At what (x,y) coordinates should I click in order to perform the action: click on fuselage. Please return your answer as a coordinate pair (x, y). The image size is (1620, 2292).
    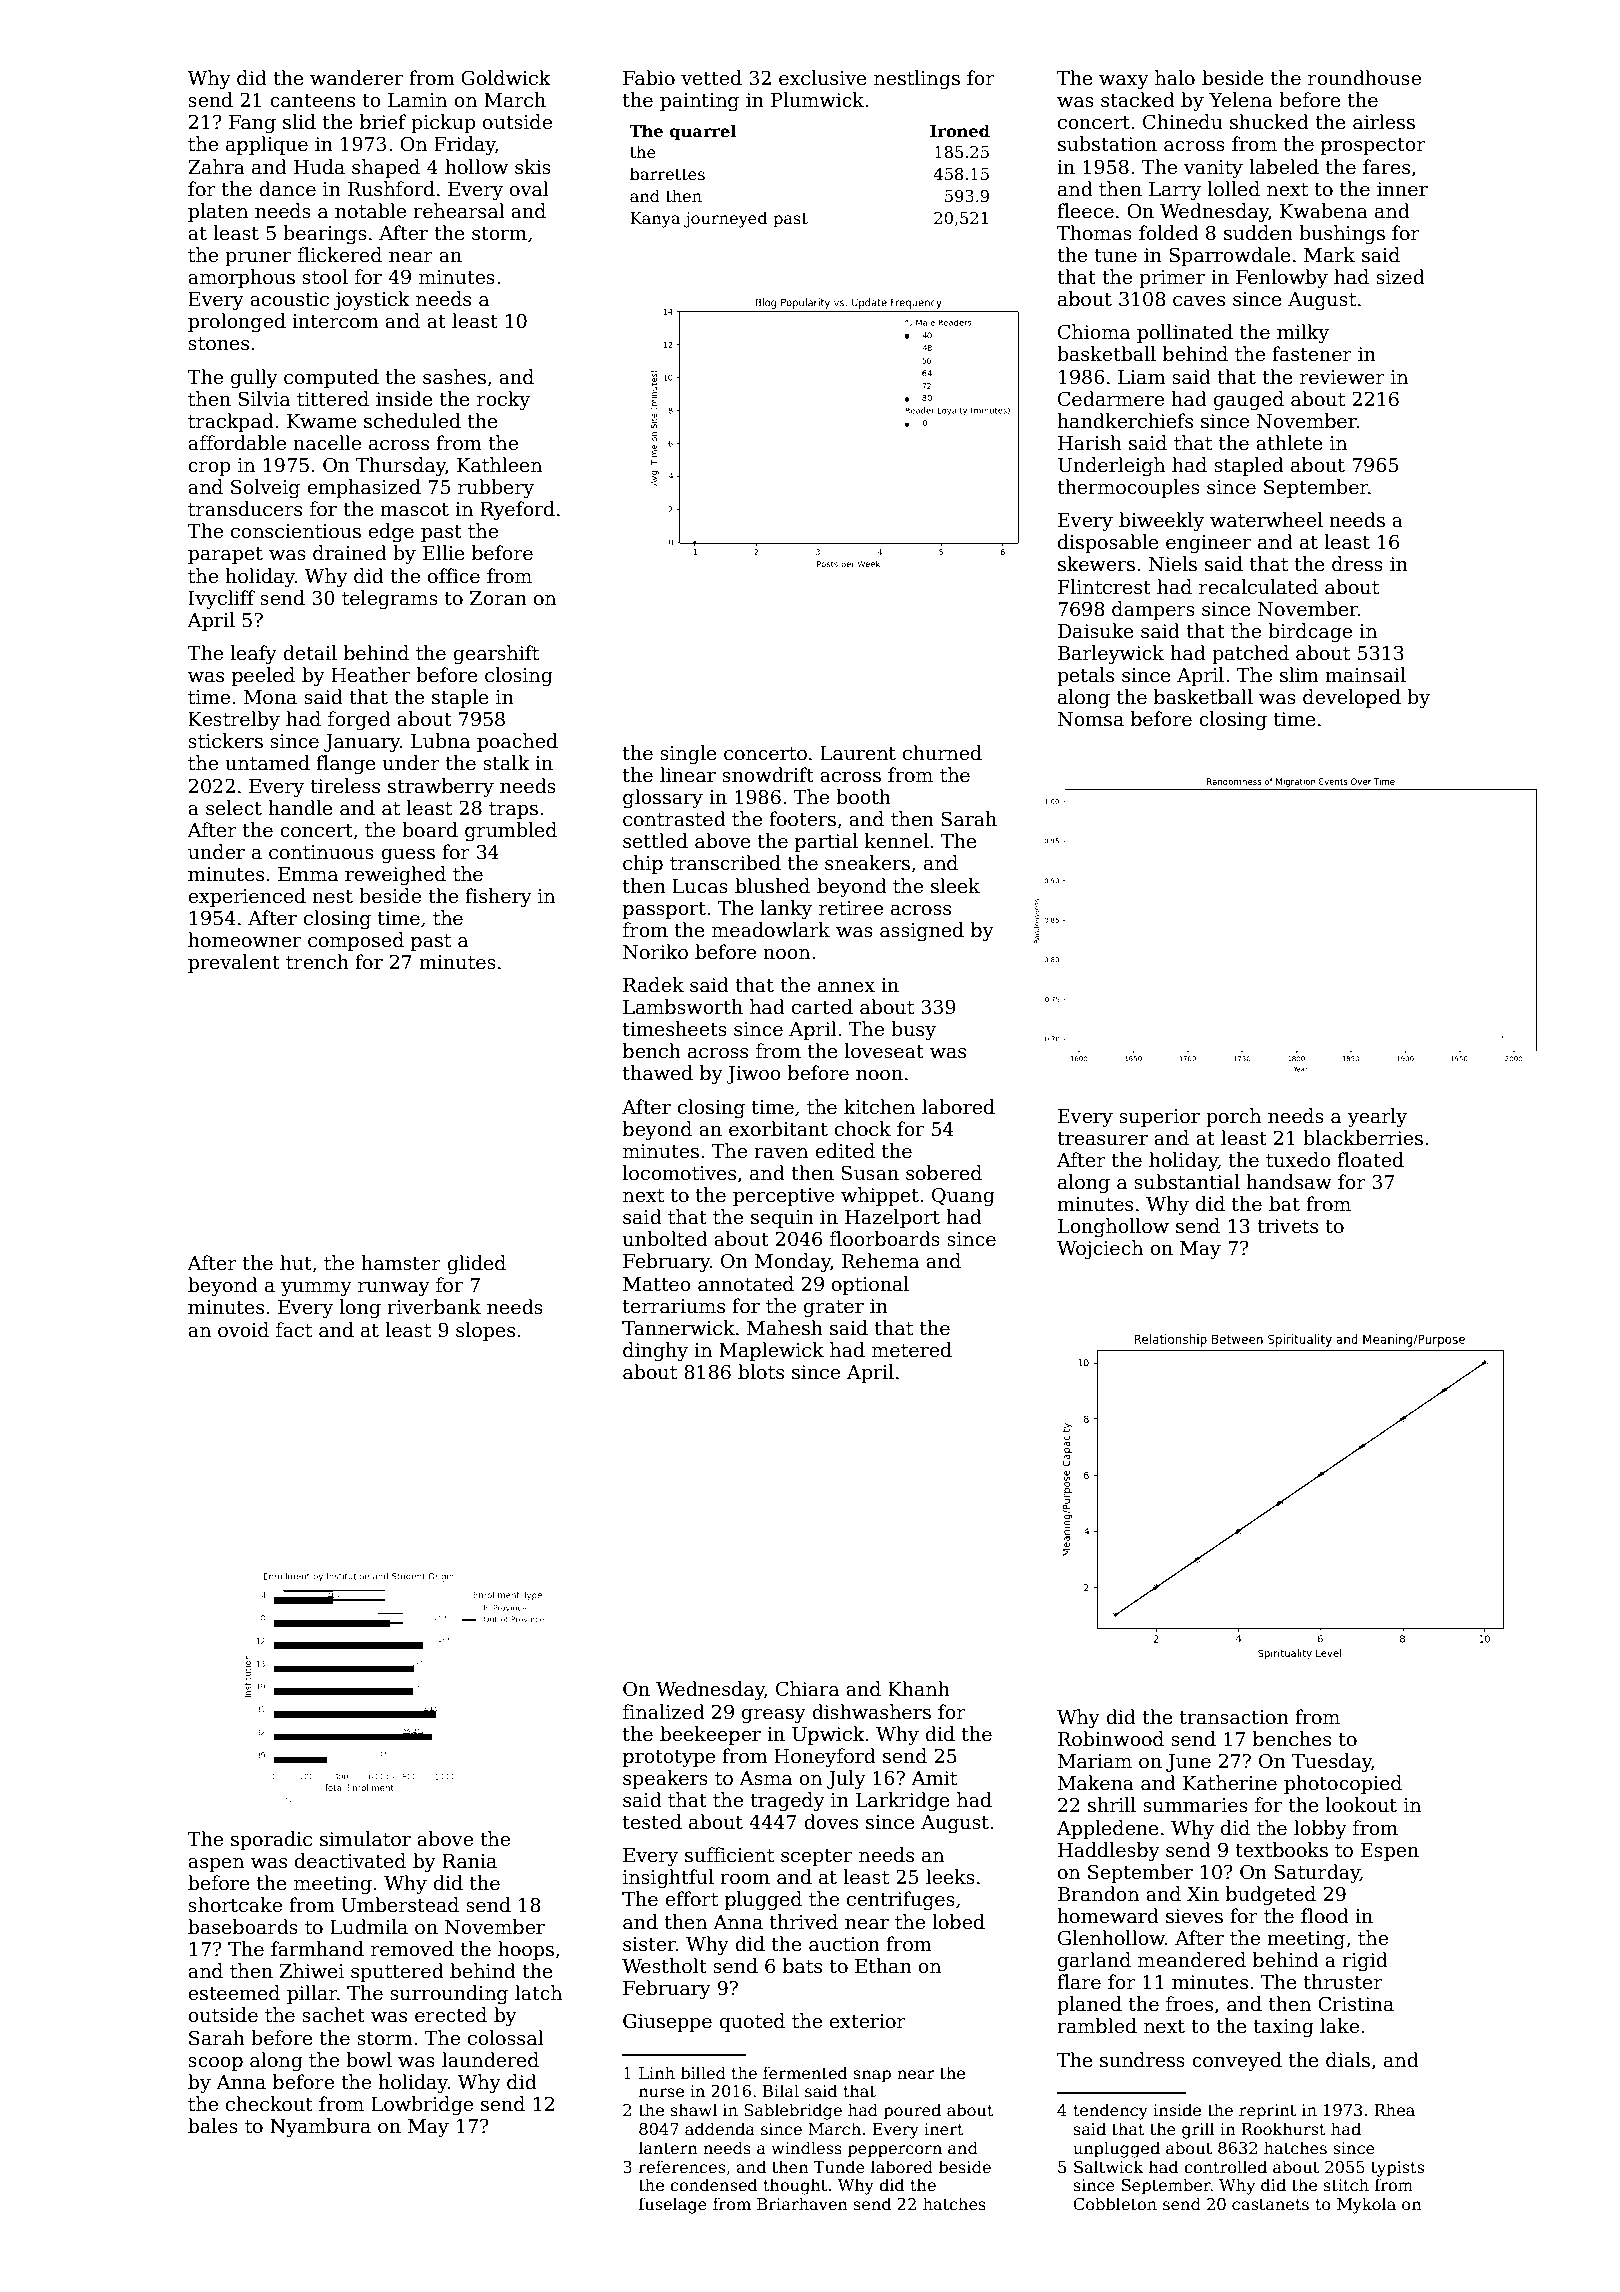
    Looking at the image, I should click on (673, 2205).
